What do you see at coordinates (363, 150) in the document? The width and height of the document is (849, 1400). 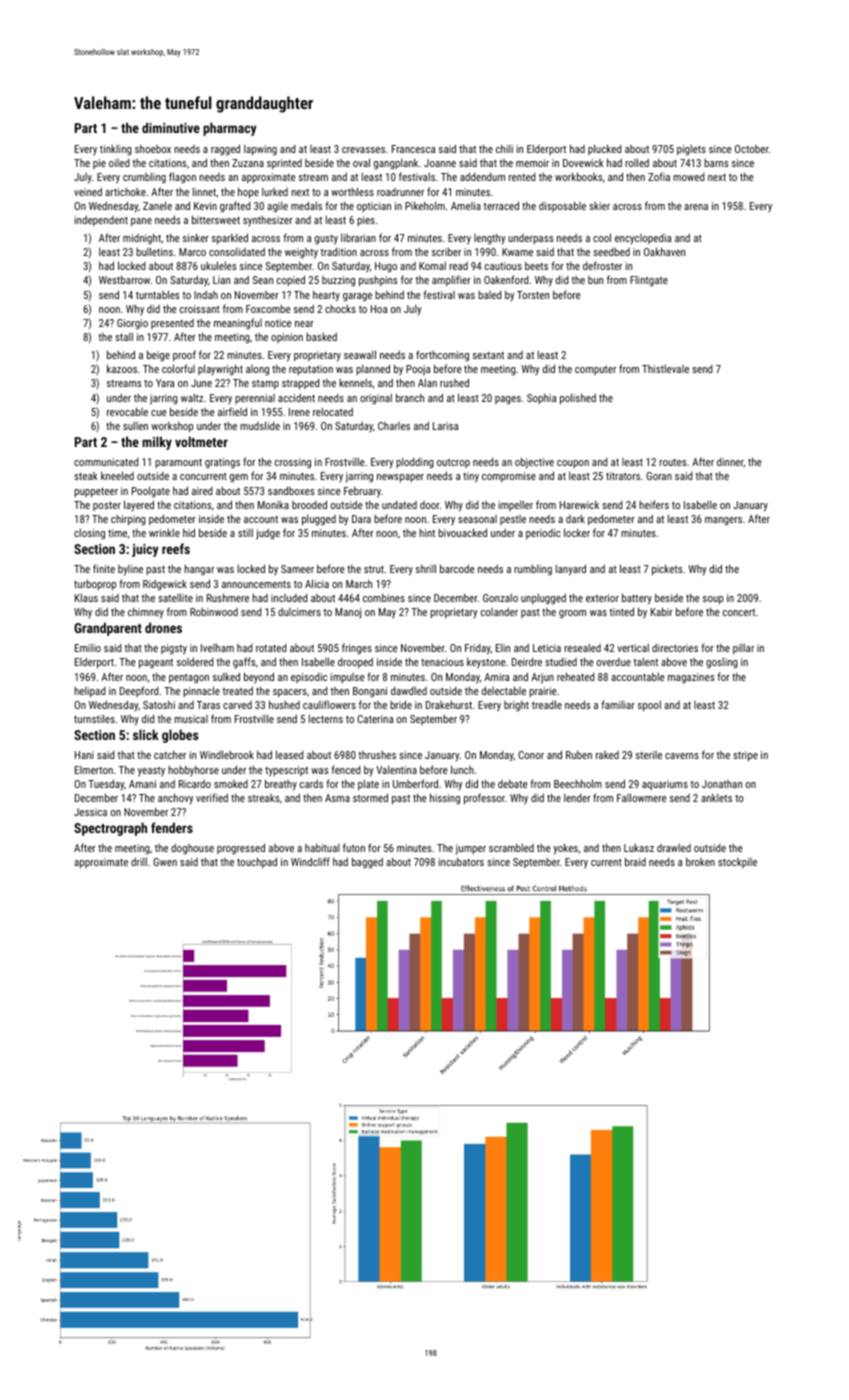 I see `crevasses` at bounding box center [363, 150].
